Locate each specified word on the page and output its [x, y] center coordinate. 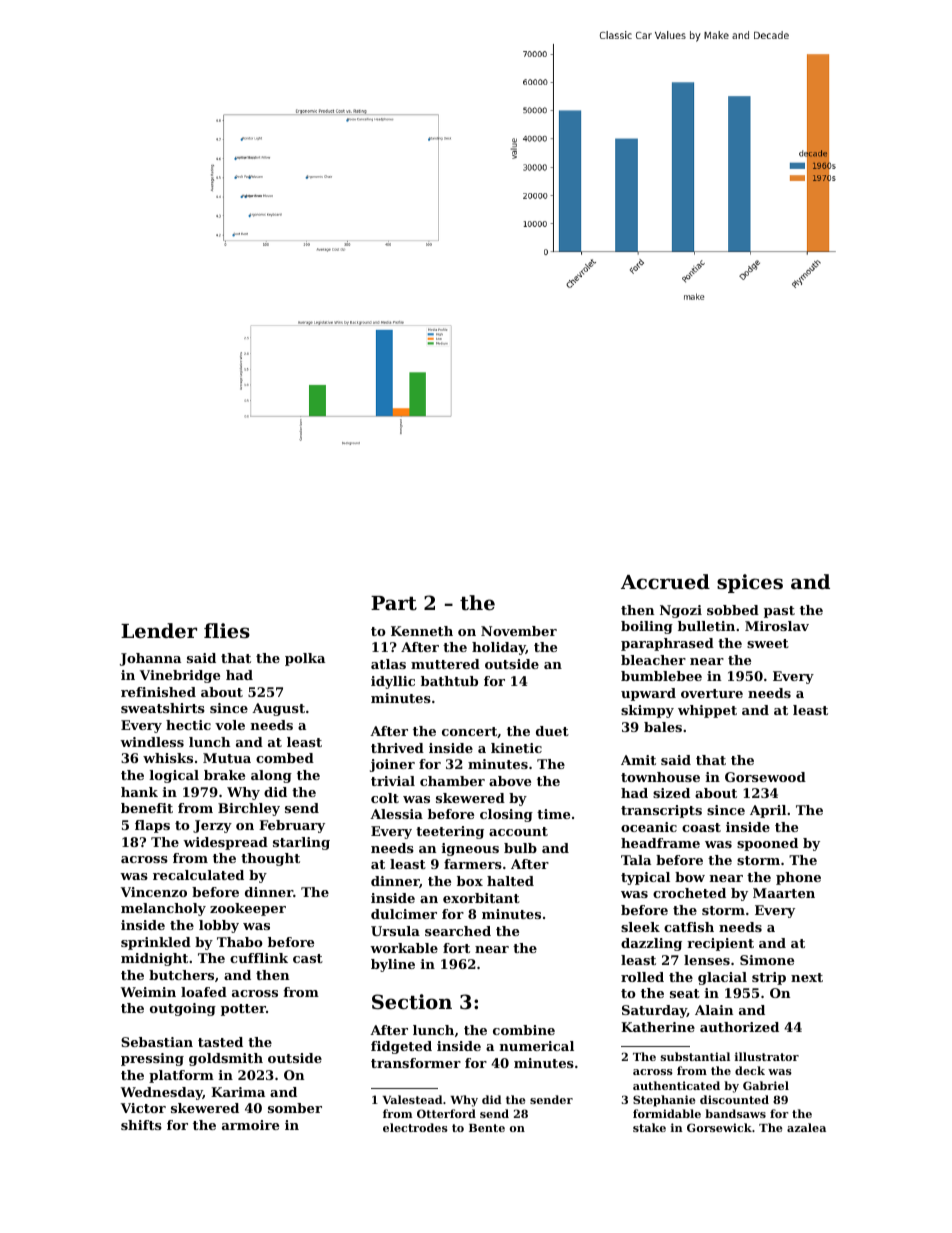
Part [394, 603]
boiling [647, 627]
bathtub [449, 681]
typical [645, 878]
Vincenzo [154, 892]
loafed [204, 992]
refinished [158, 692]
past [779, 612]
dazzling [651, 944]
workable [404, 948]
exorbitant [481, 898]
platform [181, 1076]
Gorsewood [765, 777]
